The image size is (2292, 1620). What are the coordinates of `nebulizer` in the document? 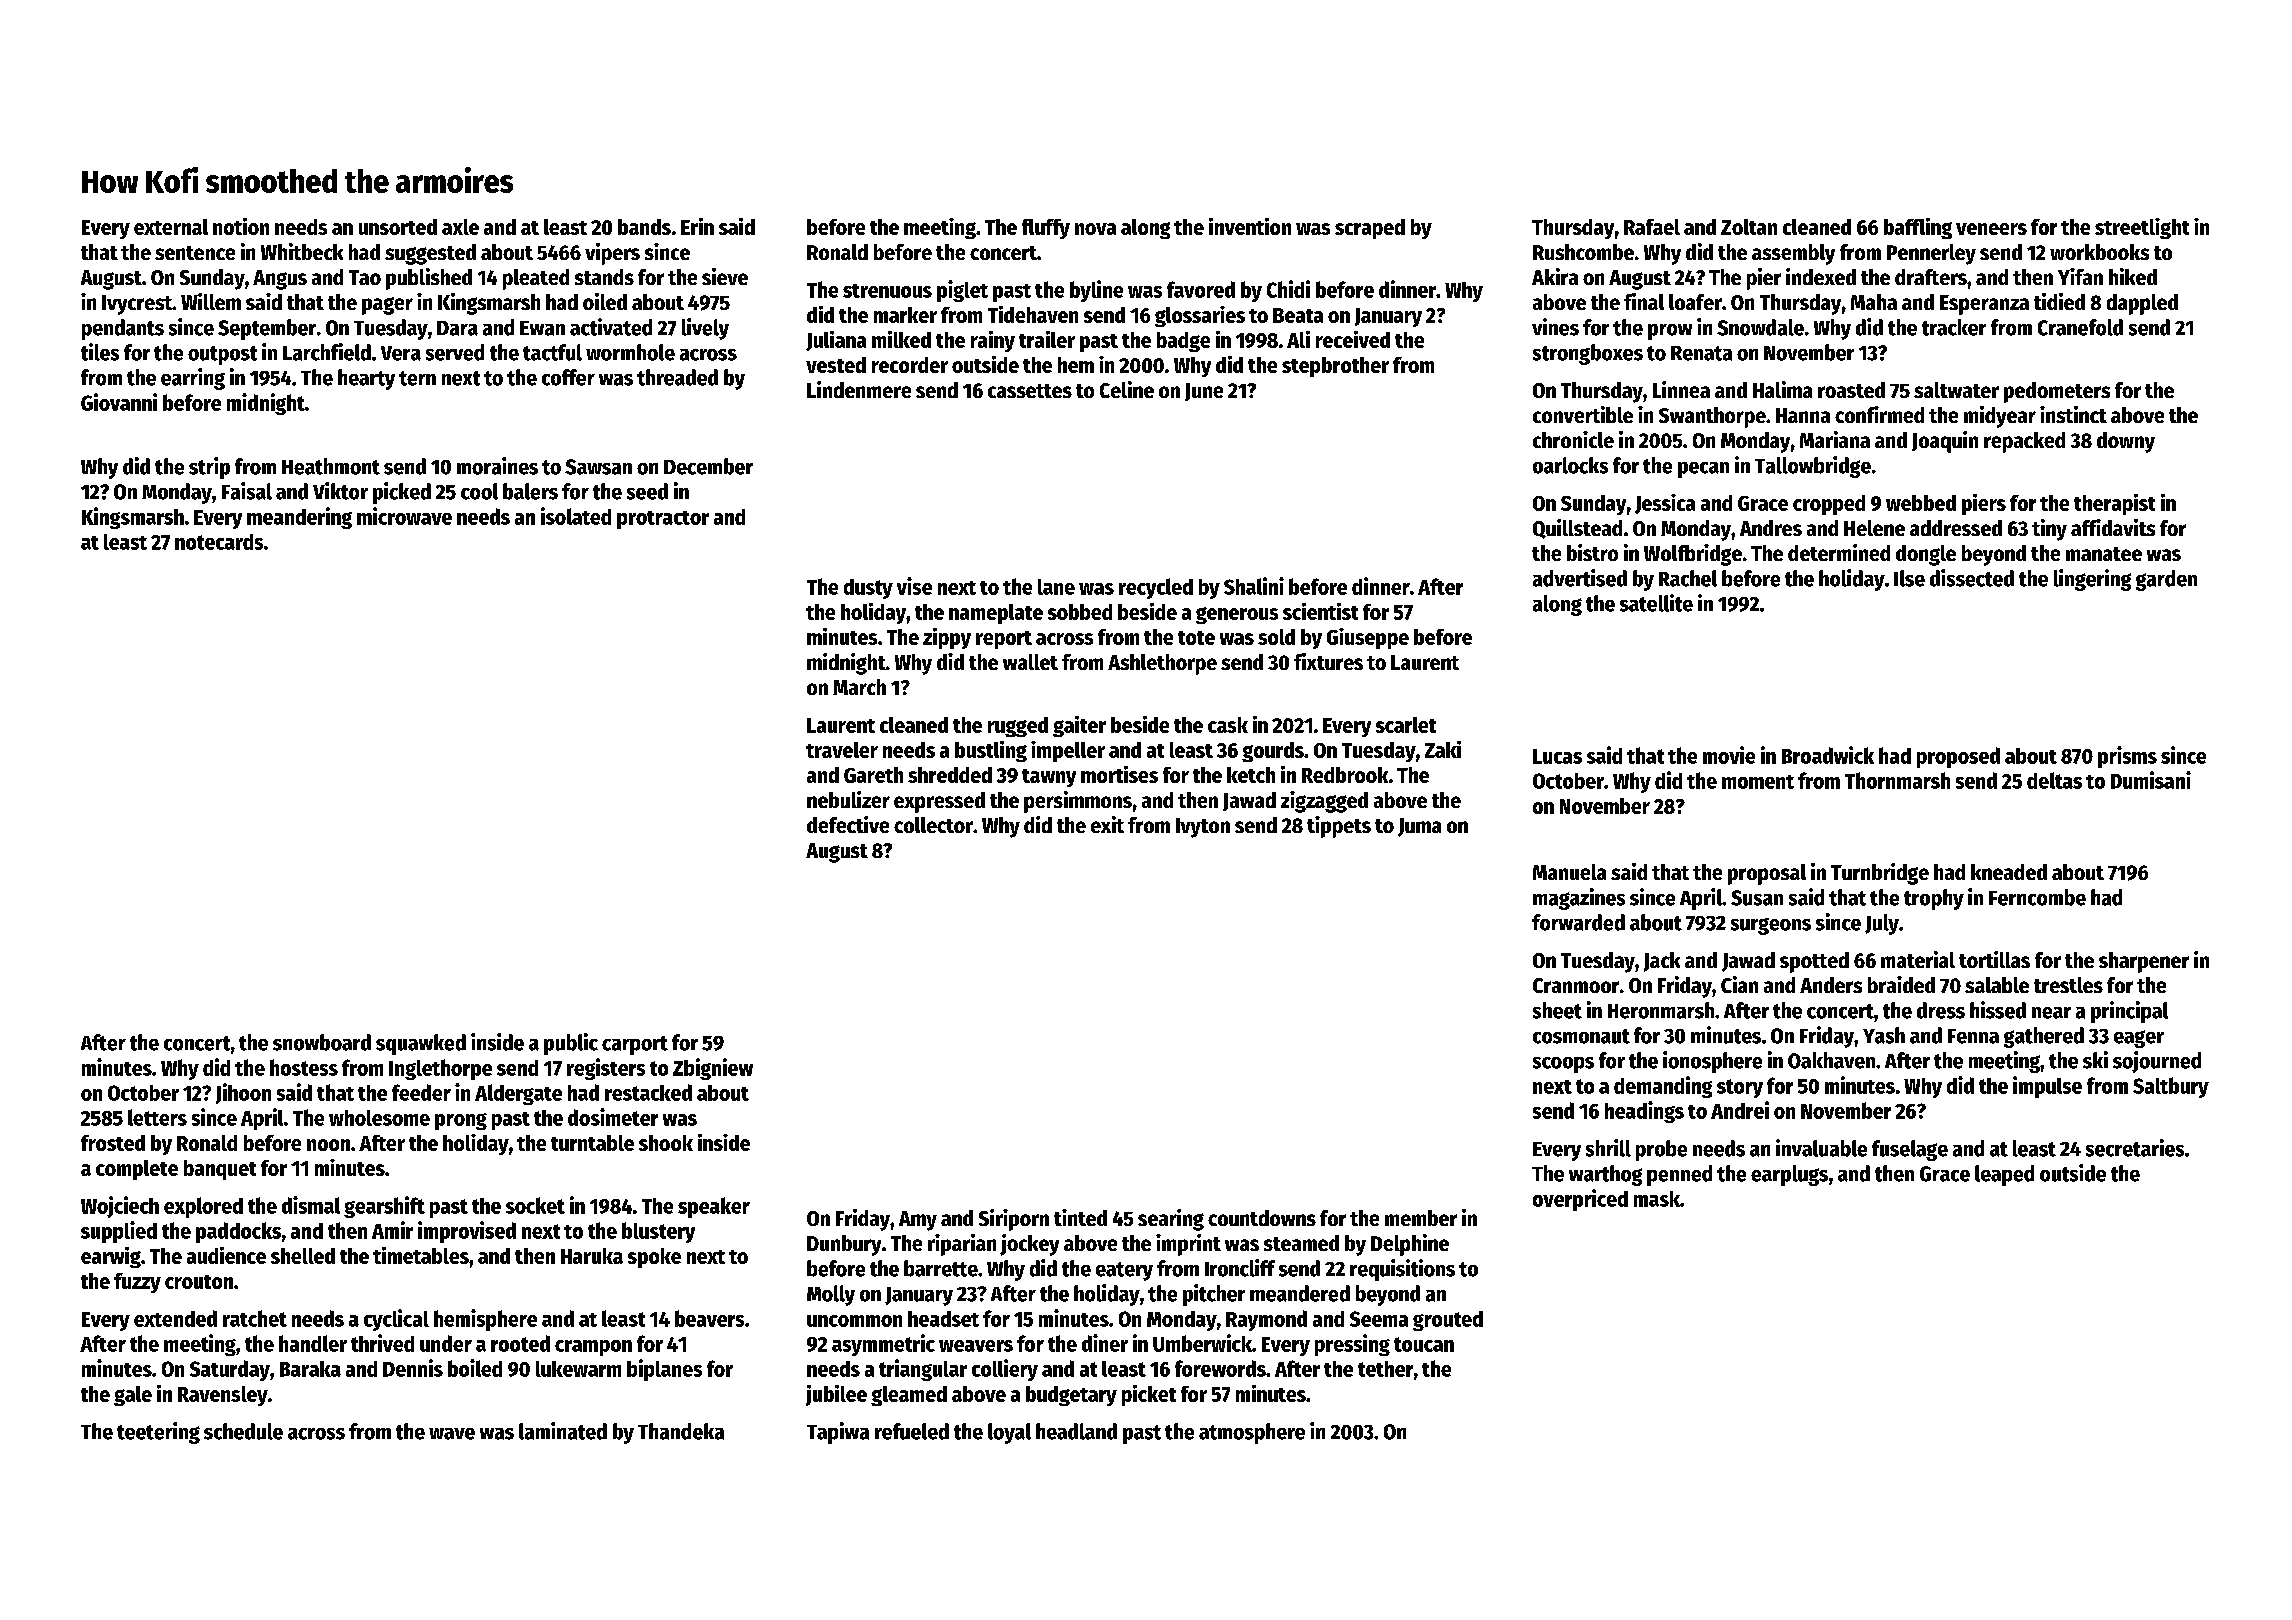 It's located at (848, 799).
